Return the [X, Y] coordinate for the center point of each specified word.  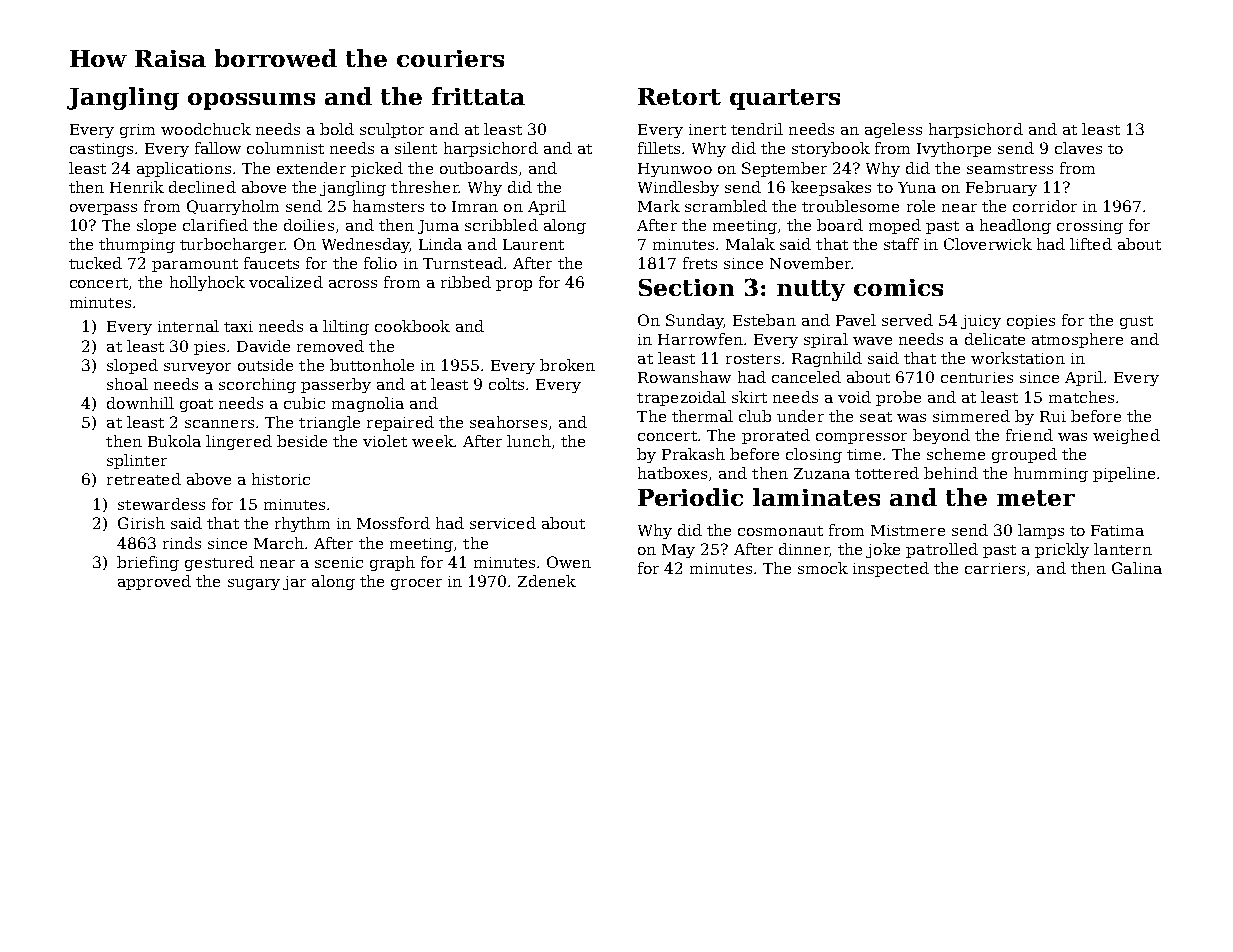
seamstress [1010, 169]
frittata [478, 96]
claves [1078, 148]
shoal [127, 384]
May [678, 551]
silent [416, 148]
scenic [339, 562]
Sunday [694, 321]
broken [567, 365]
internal [188, 326]
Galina [1137, 568]
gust [1136, 322]
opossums [251, 101]
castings [101, 150]
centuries [977, 377]
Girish [141, 523]
